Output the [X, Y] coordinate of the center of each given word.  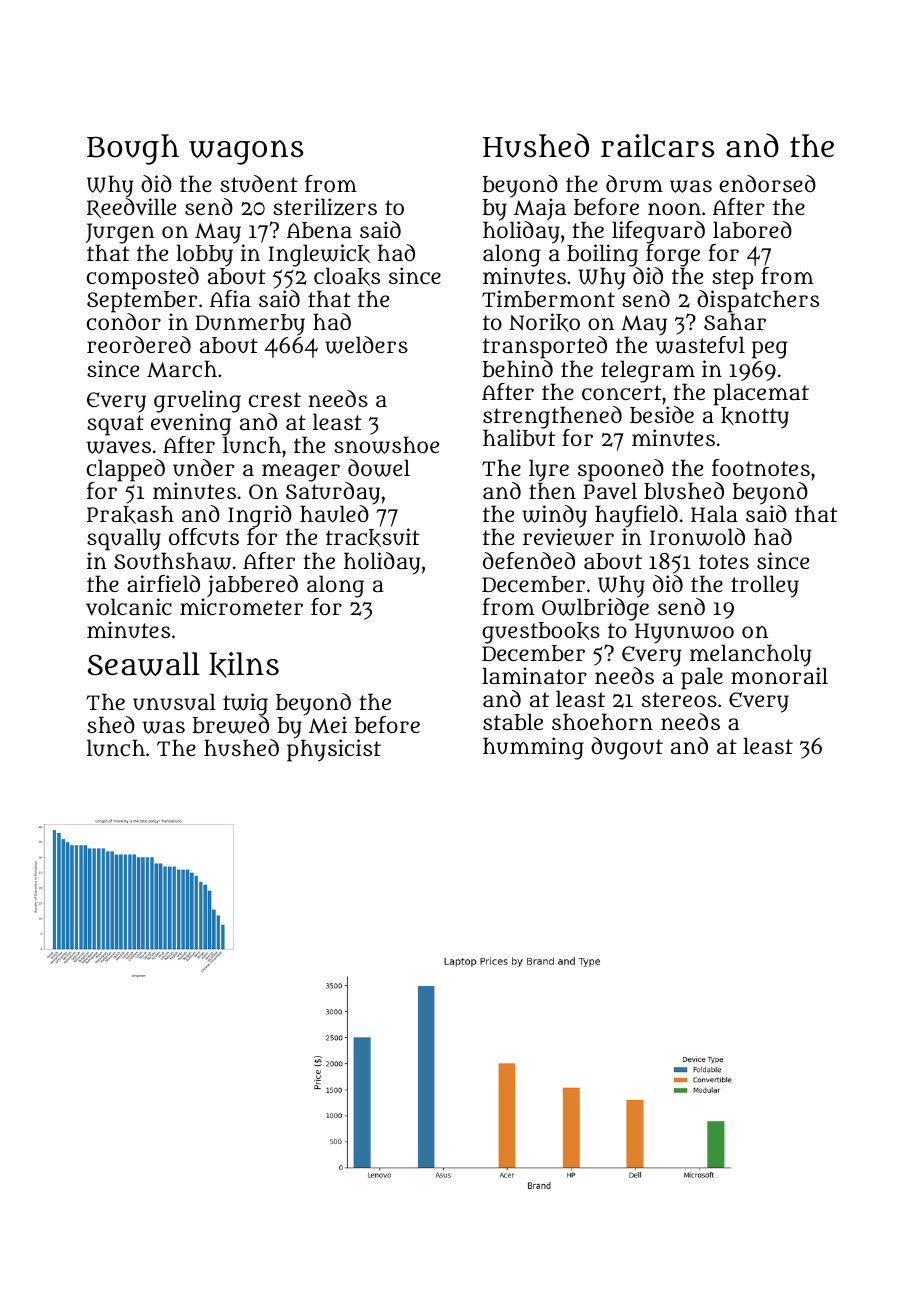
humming [533, 748]
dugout [627, 748]
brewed [231, 725]
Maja [540, 209]
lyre [549, 471]
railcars [657, 146]
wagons [246, 152]
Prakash [130, 514]
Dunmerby [250, 325]
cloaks [347, 276]
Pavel [610, 491]
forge [673, 255]
